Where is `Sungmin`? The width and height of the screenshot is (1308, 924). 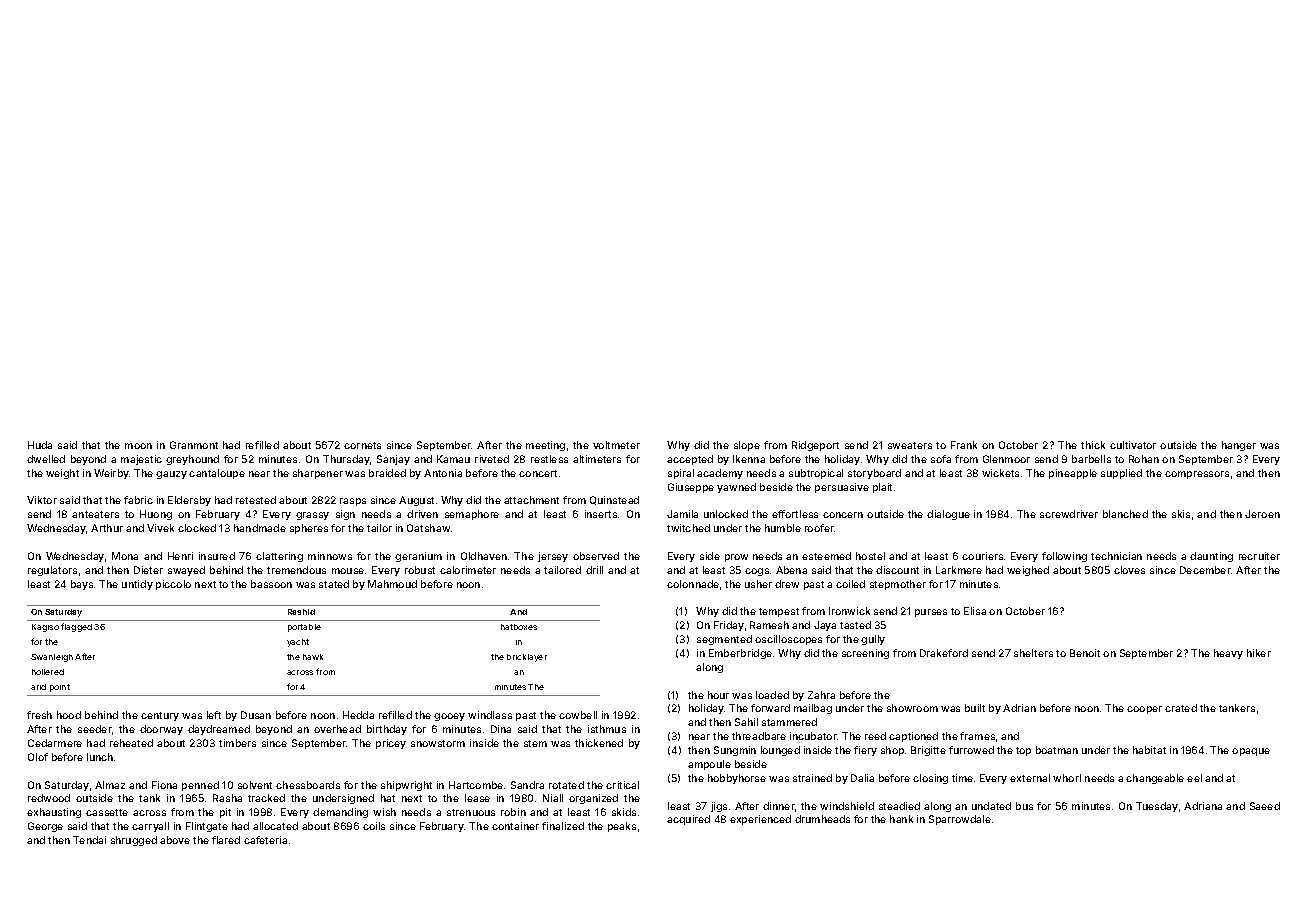
Sungmin is located at coordinates (735, 751).
